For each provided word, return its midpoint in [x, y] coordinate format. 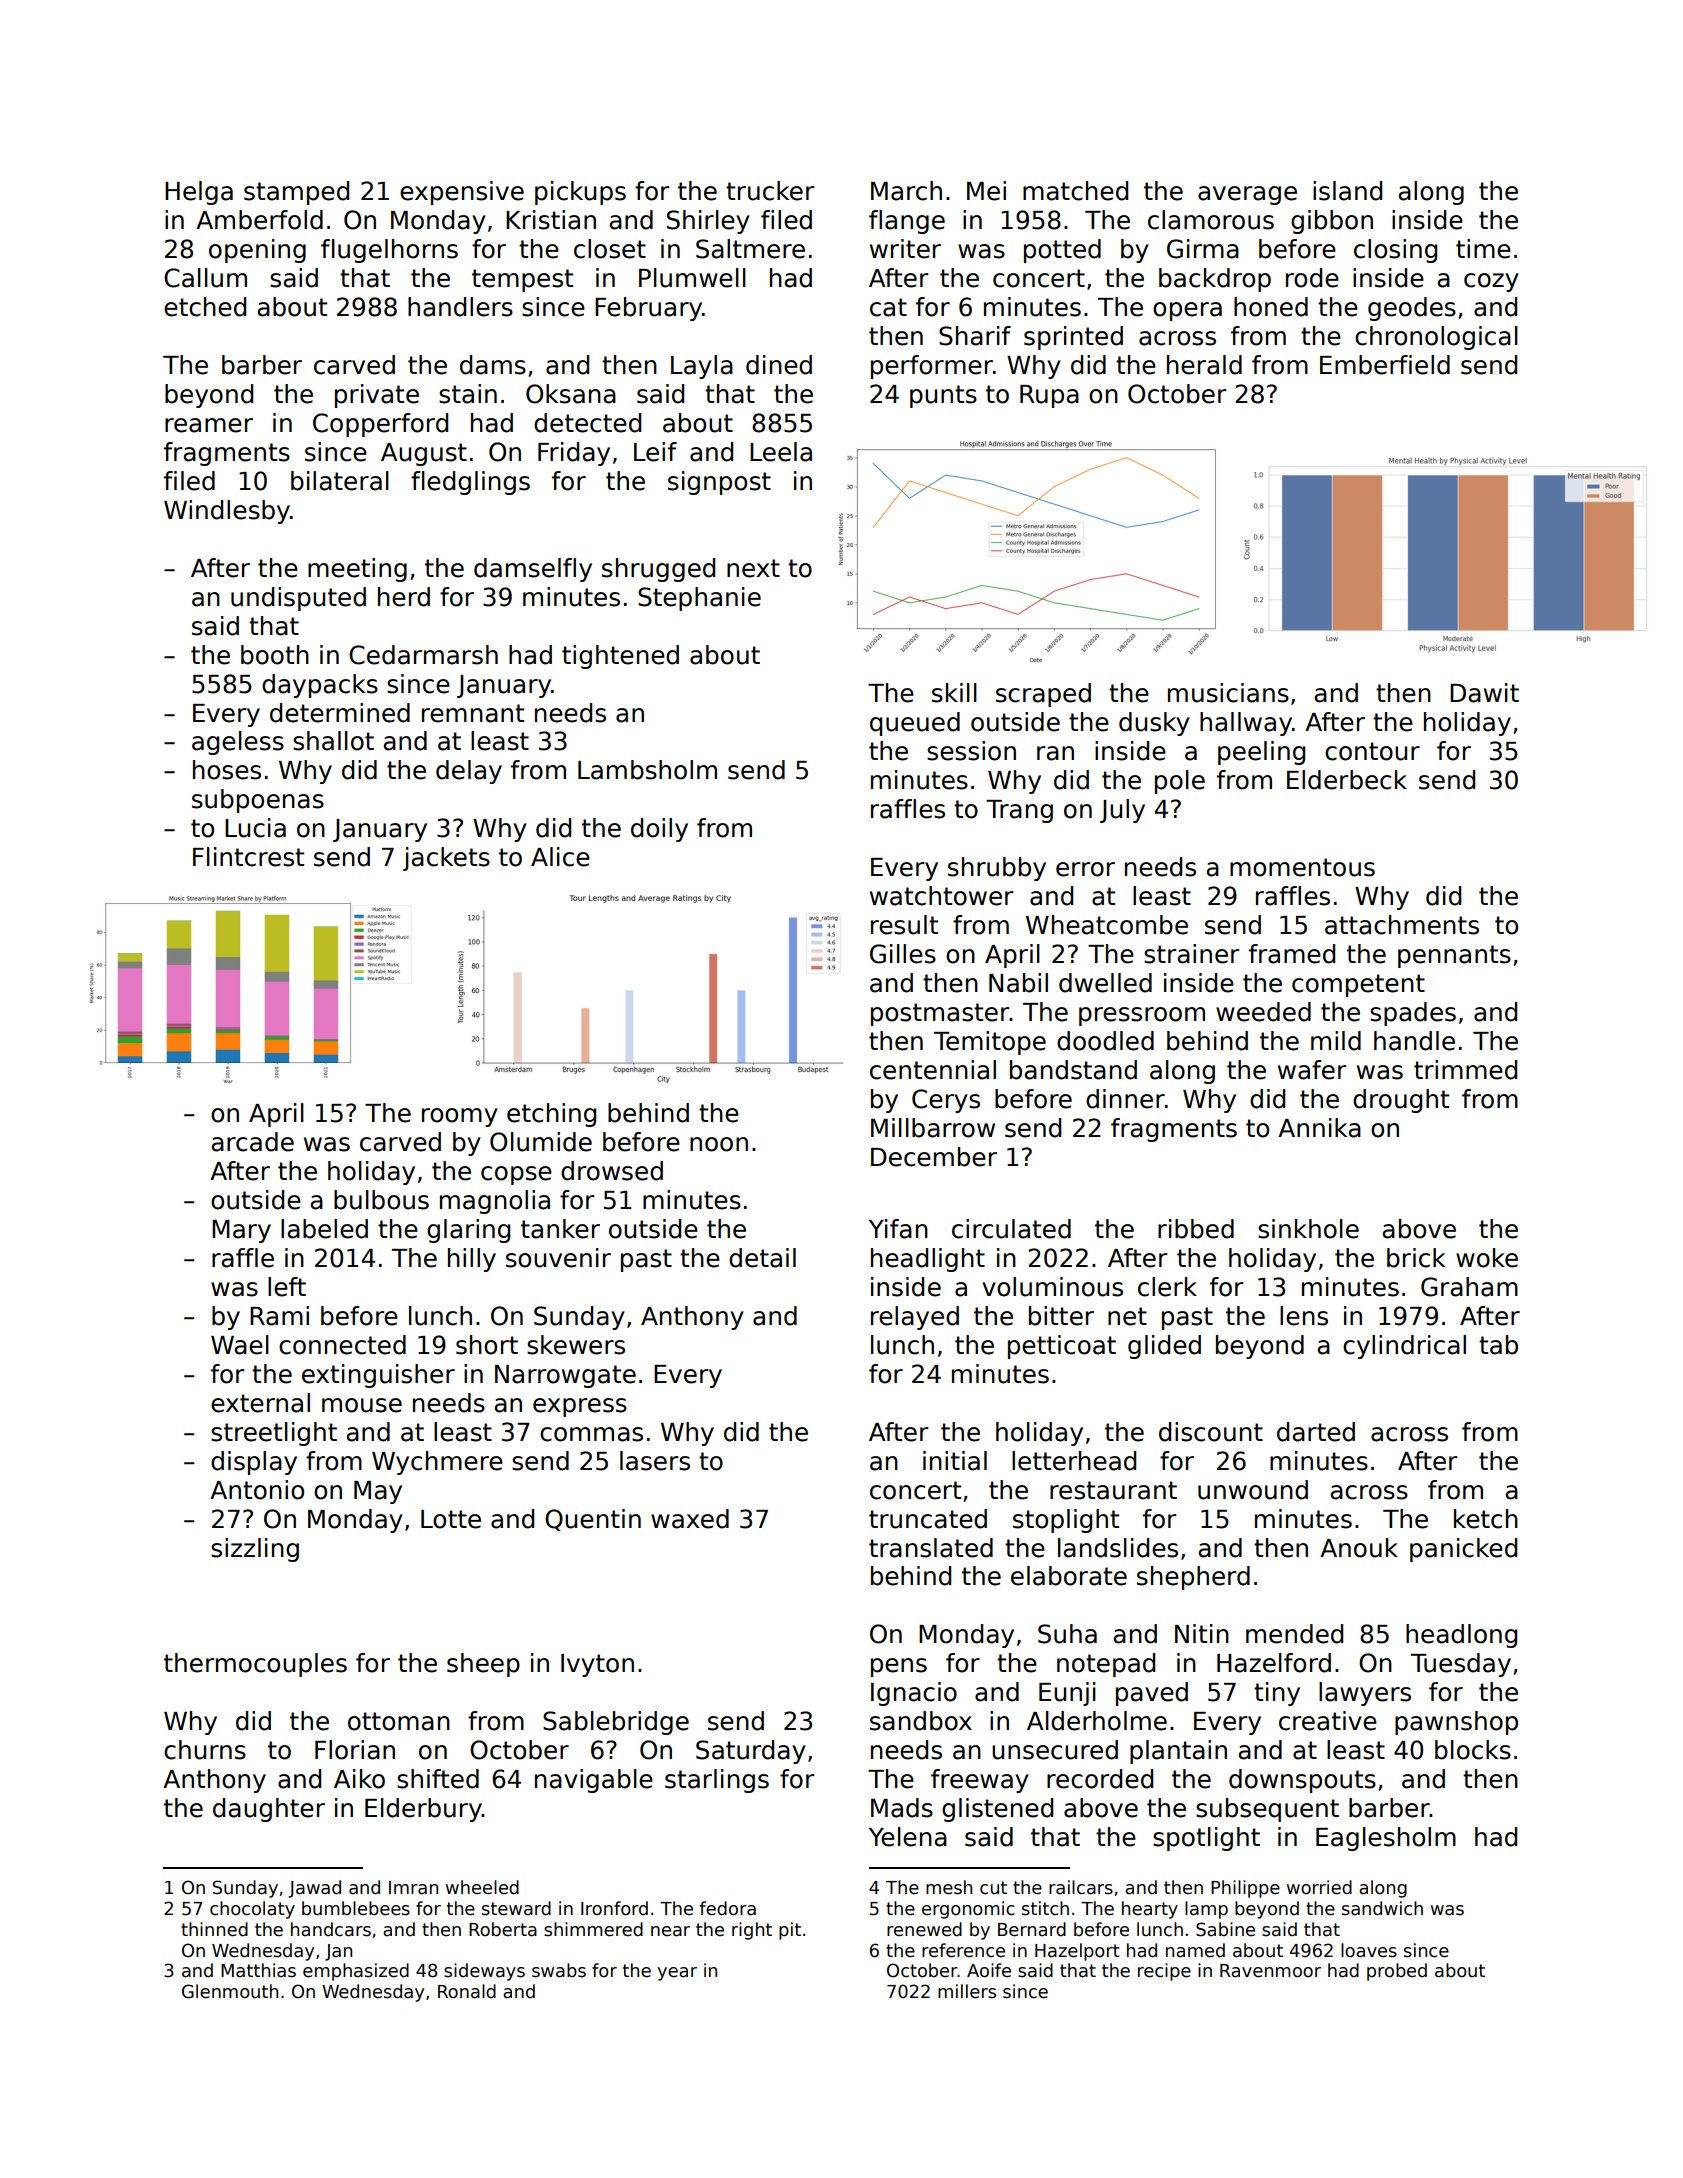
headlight [928, 1260]
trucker [770, 191]
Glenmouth [230, 1991]
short [487, 1345]
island [1347, 191]
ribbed [1196, 1229]
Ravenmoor [1270, 1971]
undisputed [298, 599]
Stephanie [699, 599]
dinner [1125, 1099]
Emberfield [1385, 365]
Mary [241, 1231]
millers [967, 1991]
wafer [1312, 1070]
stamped [296, 193]
